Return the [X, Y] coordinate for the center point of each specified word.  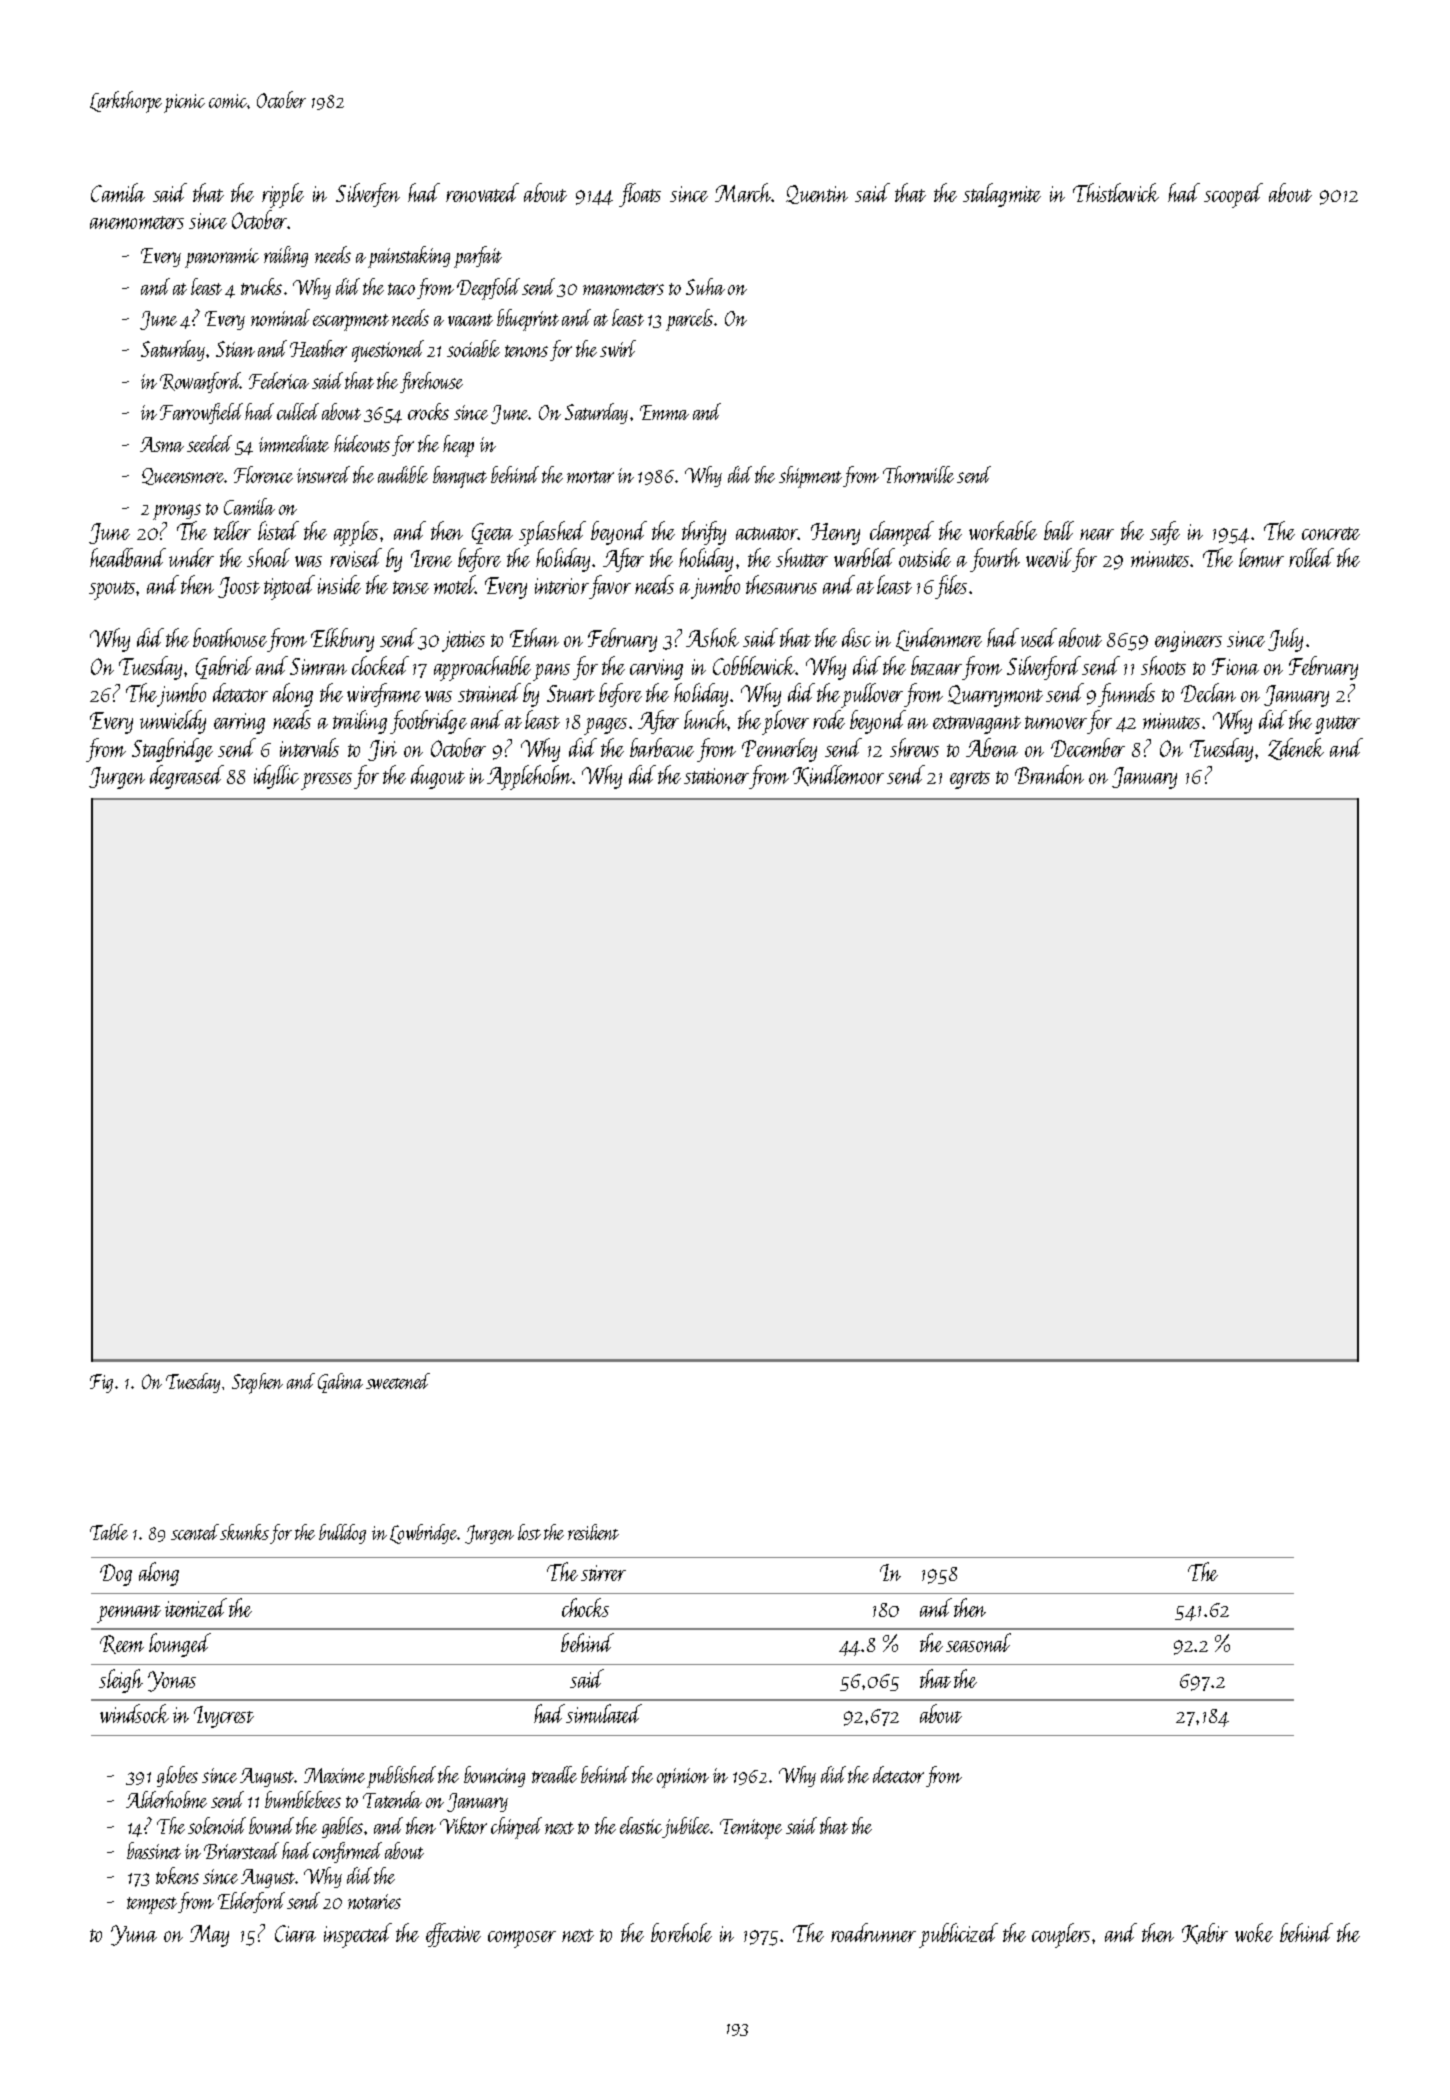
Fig [101, 1383]
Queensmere [183, 476]
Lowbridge [423, 1534]
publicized [958, 1935]
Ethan [534, 637]
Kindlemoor [838, 775]
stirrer [603, 1573]
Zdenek [1296, 749]
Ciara [295, 1933]
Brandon [1049, 774]
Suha [705, 286]
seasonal [978, 1642]
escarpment [351, 322]
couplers [1061, 1935]
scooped [1233, 195]
